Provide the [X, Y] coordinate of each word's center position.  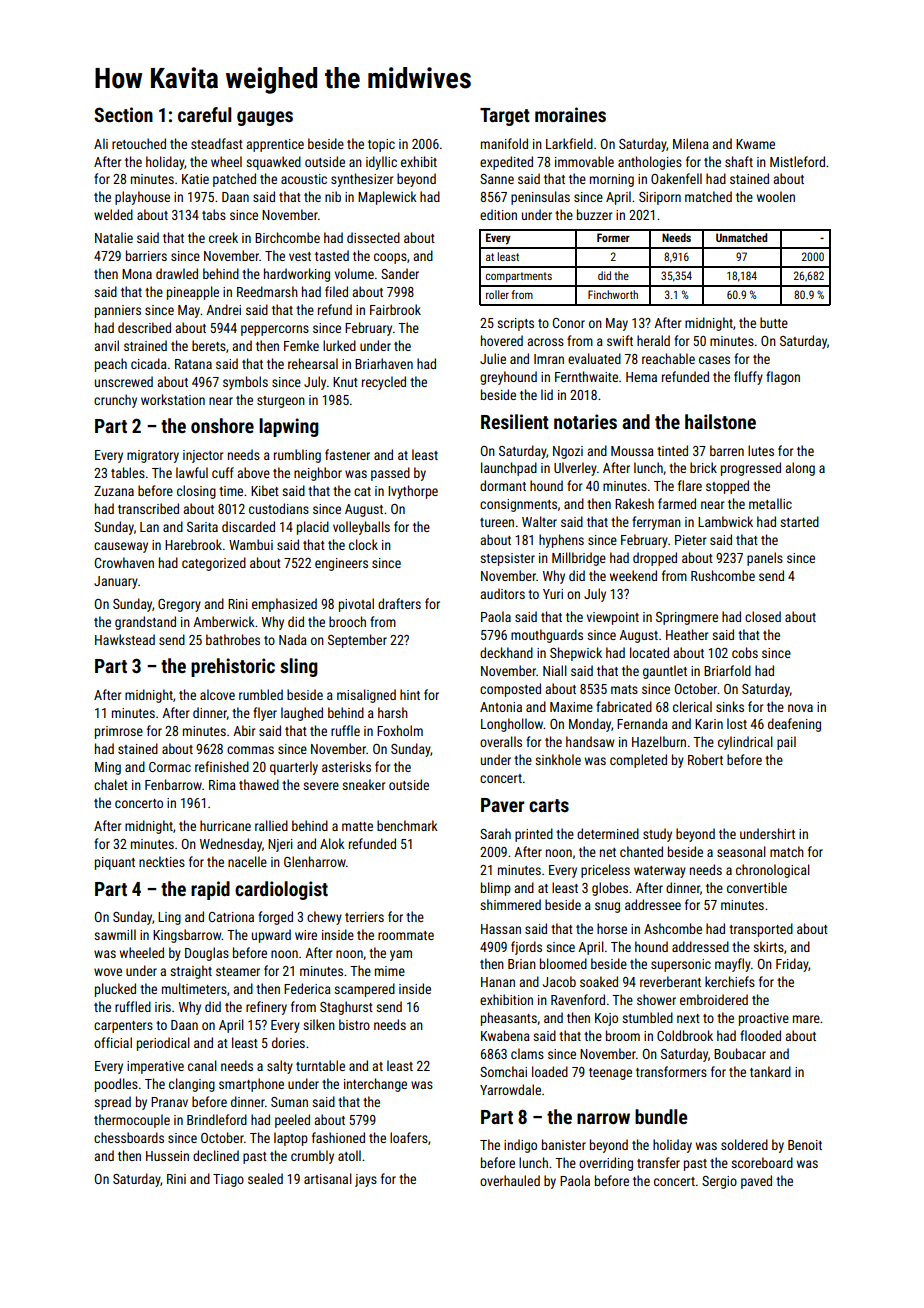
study [657, 835]
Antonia [501, 707]
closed [763, 616]
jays [366, 1180]
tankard [770, 1071]
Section [123, 114]
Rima [222, 785]
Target [505, 117]
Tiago [228, 1180]
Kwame [755, 144]
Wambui [251, 544]
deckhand [506, 652]
